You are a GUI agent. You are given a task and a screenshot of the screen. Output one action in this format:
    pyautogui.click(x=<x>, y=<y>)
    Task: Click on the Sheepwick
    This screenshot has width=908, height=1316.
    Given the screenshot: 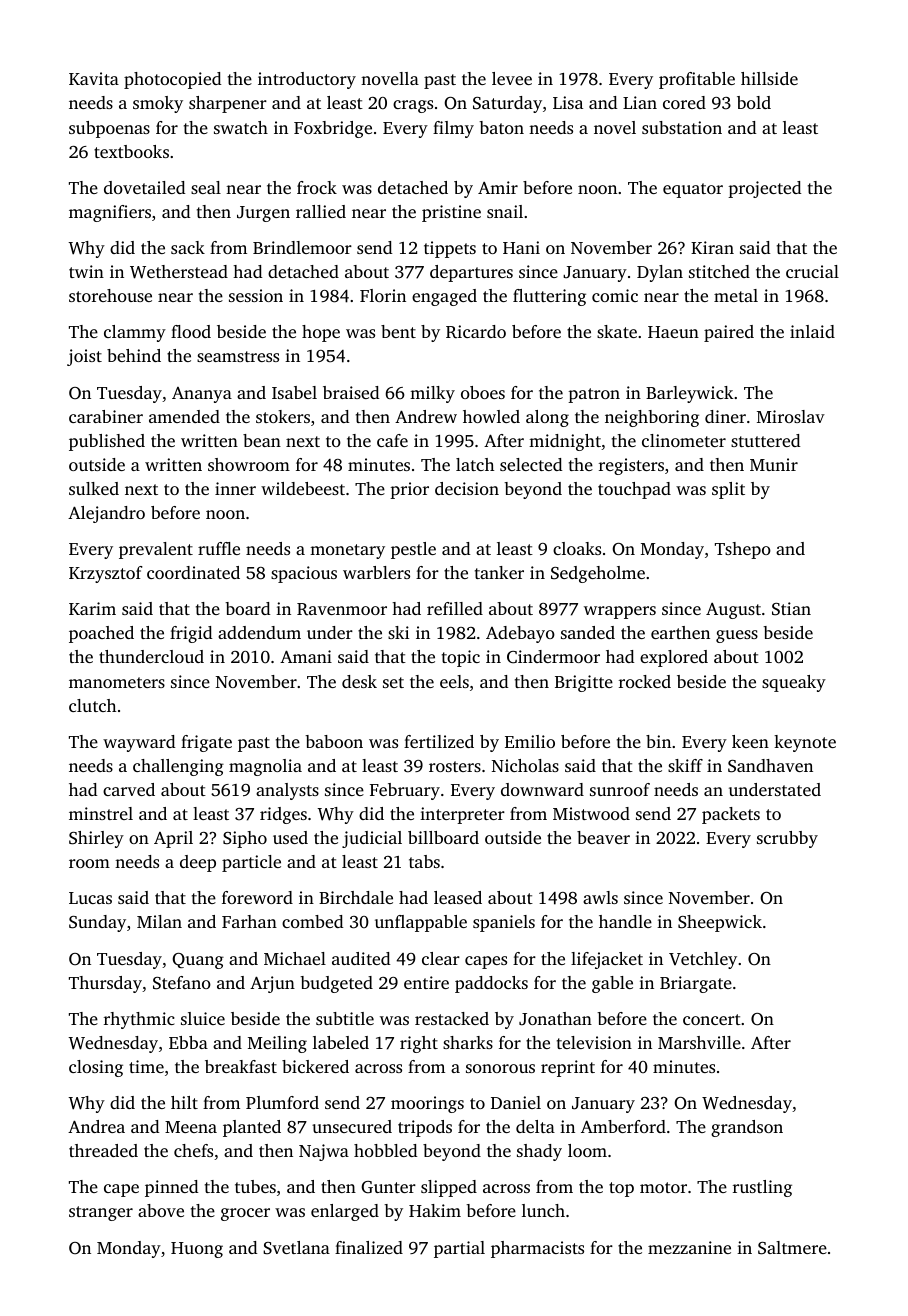 What is the action you would take?
    pyautogui.click(x=720, y=923)
